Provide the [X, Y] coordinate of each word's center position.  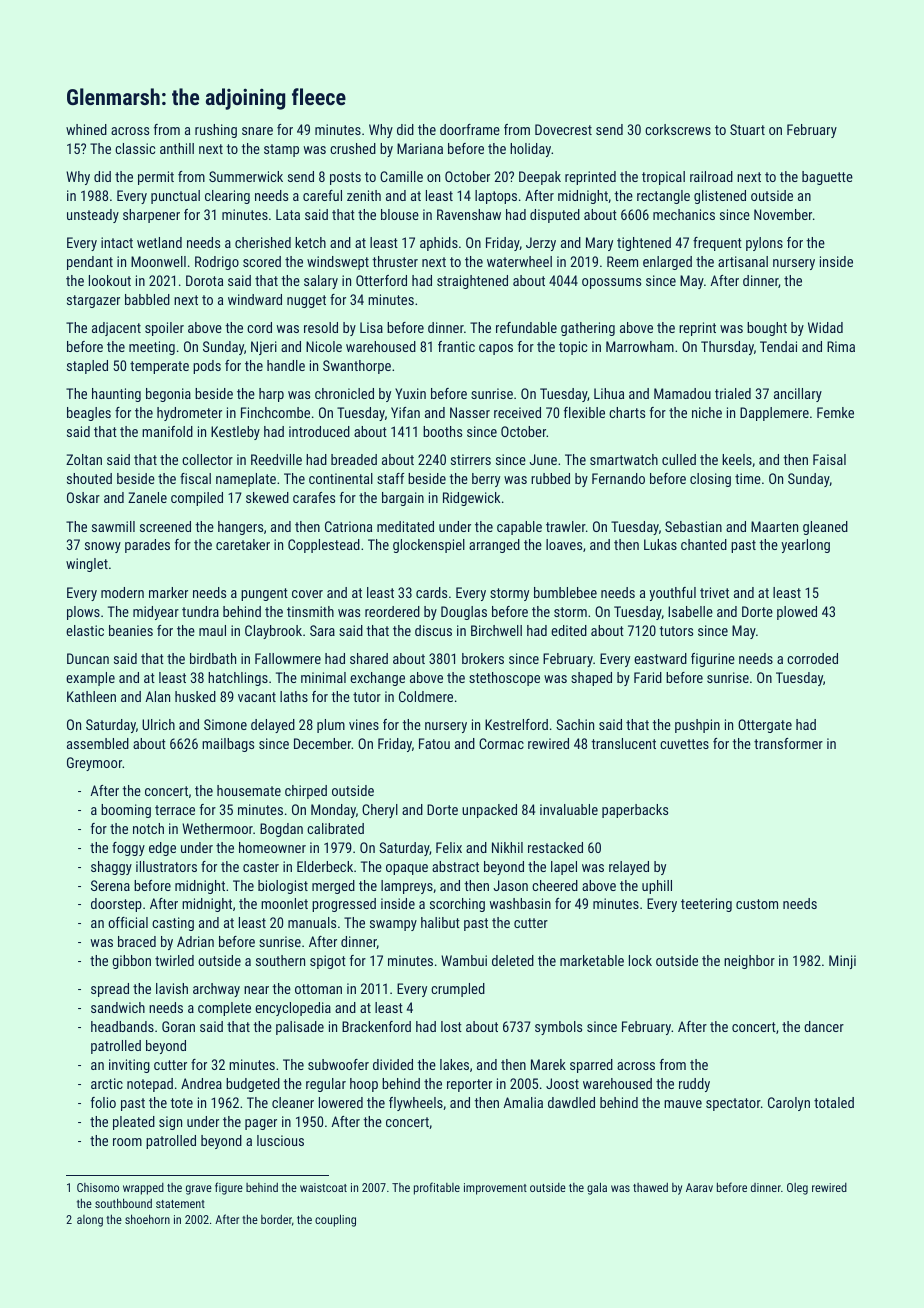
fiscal [195, 478]
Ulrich [158, 724]
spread [110, 990]
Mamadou [682, 393]
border [276, 1219]
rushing [216, 131]
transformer [788, 743]
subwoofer [338, 1064]
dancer [824, 1026]
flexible [584, 412]
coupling [335, 1220]
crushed [353, 148]
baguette [827, 178]
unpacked [489, 811]
